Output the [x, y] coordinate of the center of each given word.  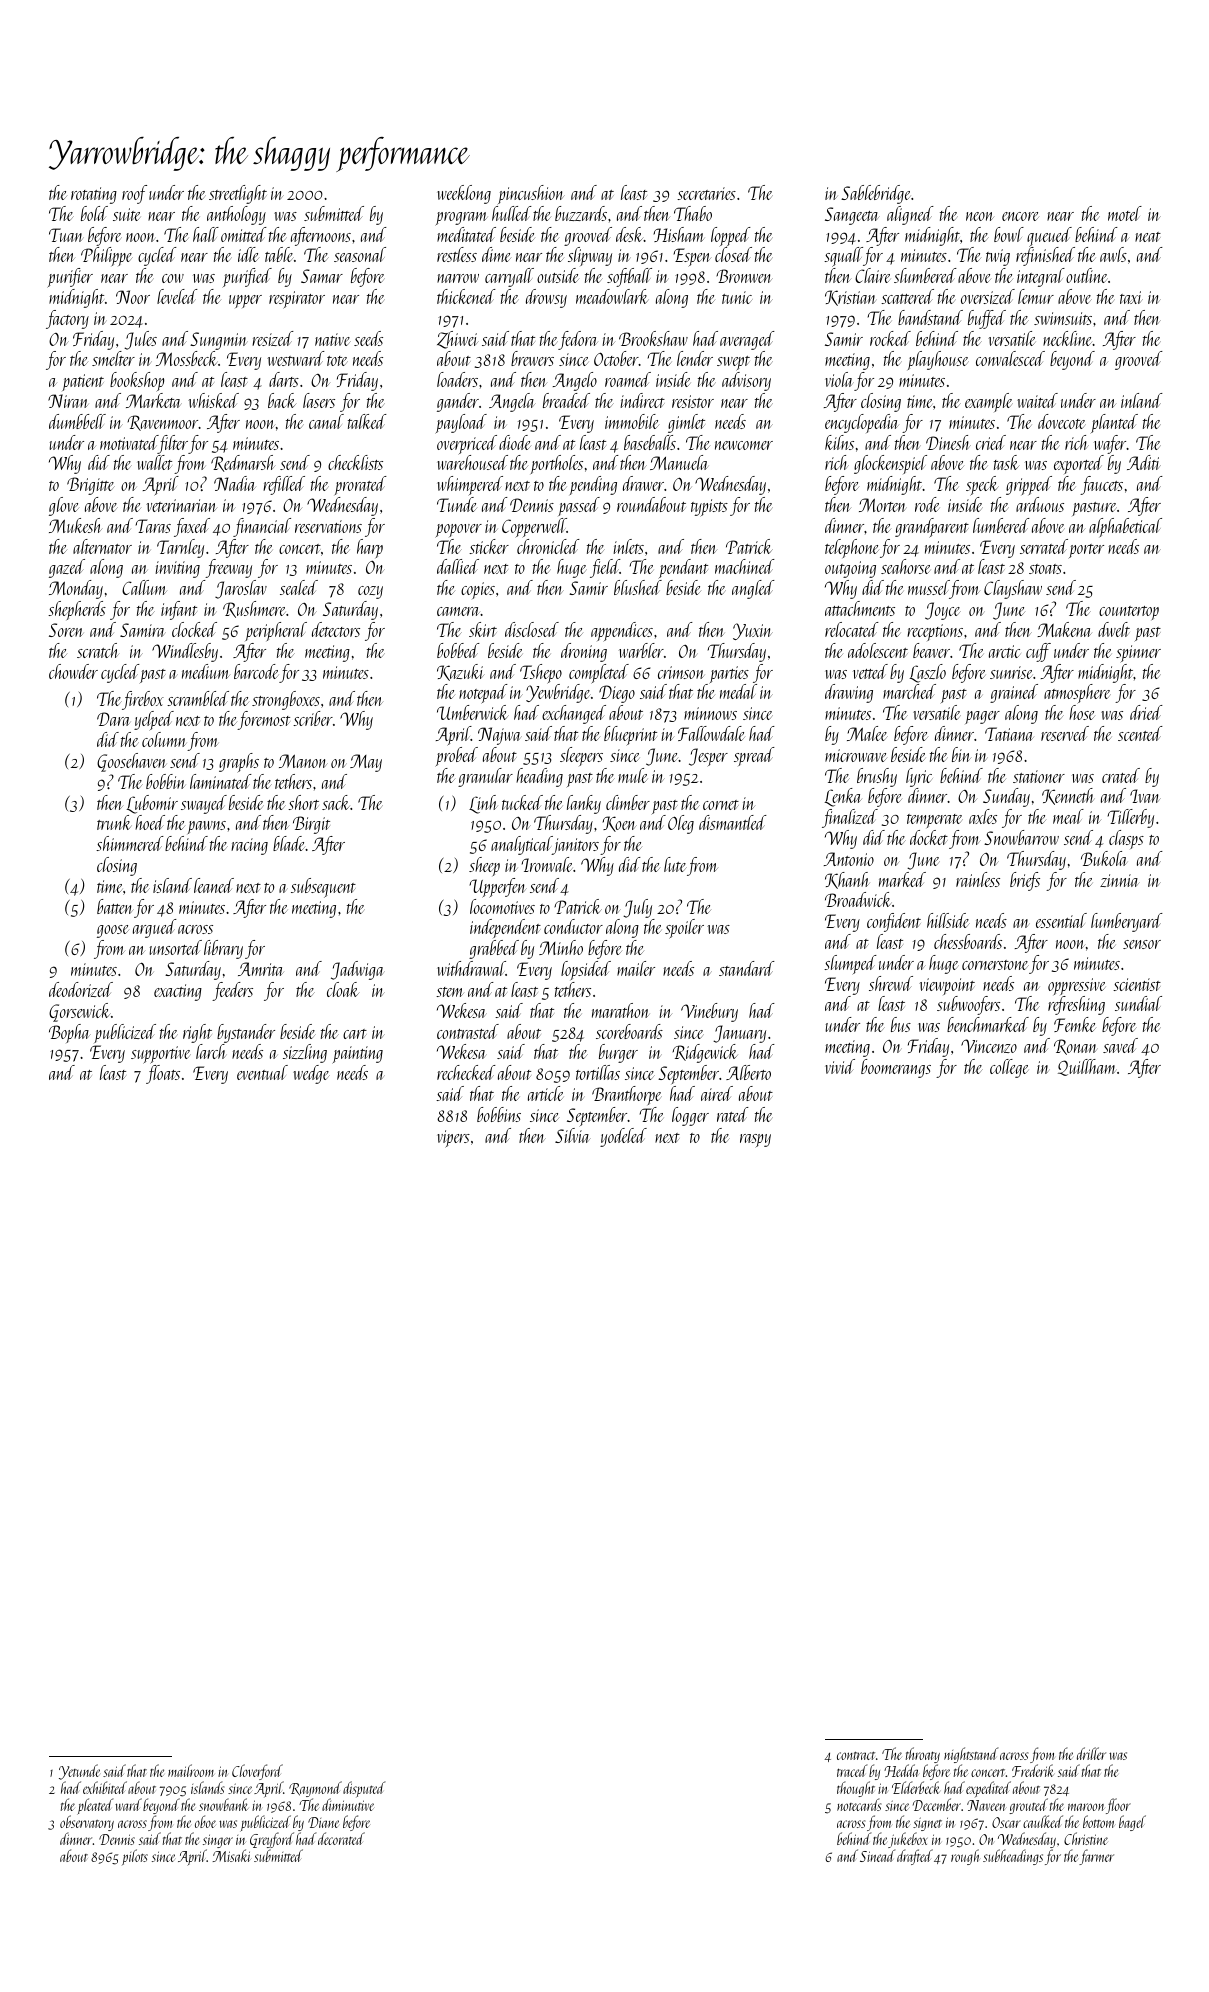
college [1009, 1068]
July [637, 908]
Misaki [232, 1855]
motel [1125, 213]
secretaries [706, 193]
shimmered [130, 843]
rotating [94, 195]
